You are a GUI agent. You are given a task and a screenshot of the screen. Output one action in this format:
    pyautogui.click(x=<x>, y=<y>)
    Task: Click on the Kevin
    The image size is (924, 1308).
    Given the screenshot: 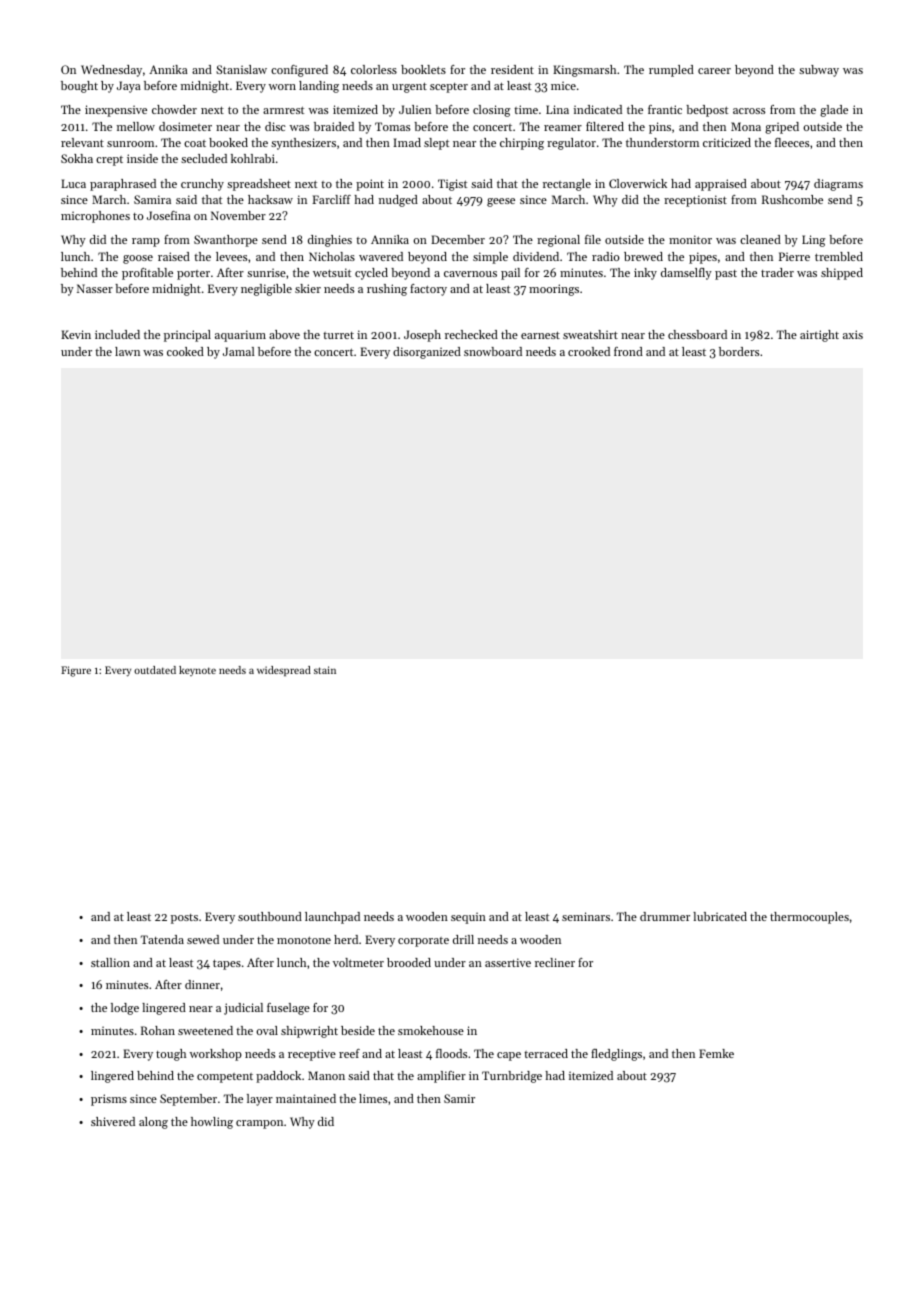 What is the action you would take?
    pyautogui.click(x=76, y=334)
